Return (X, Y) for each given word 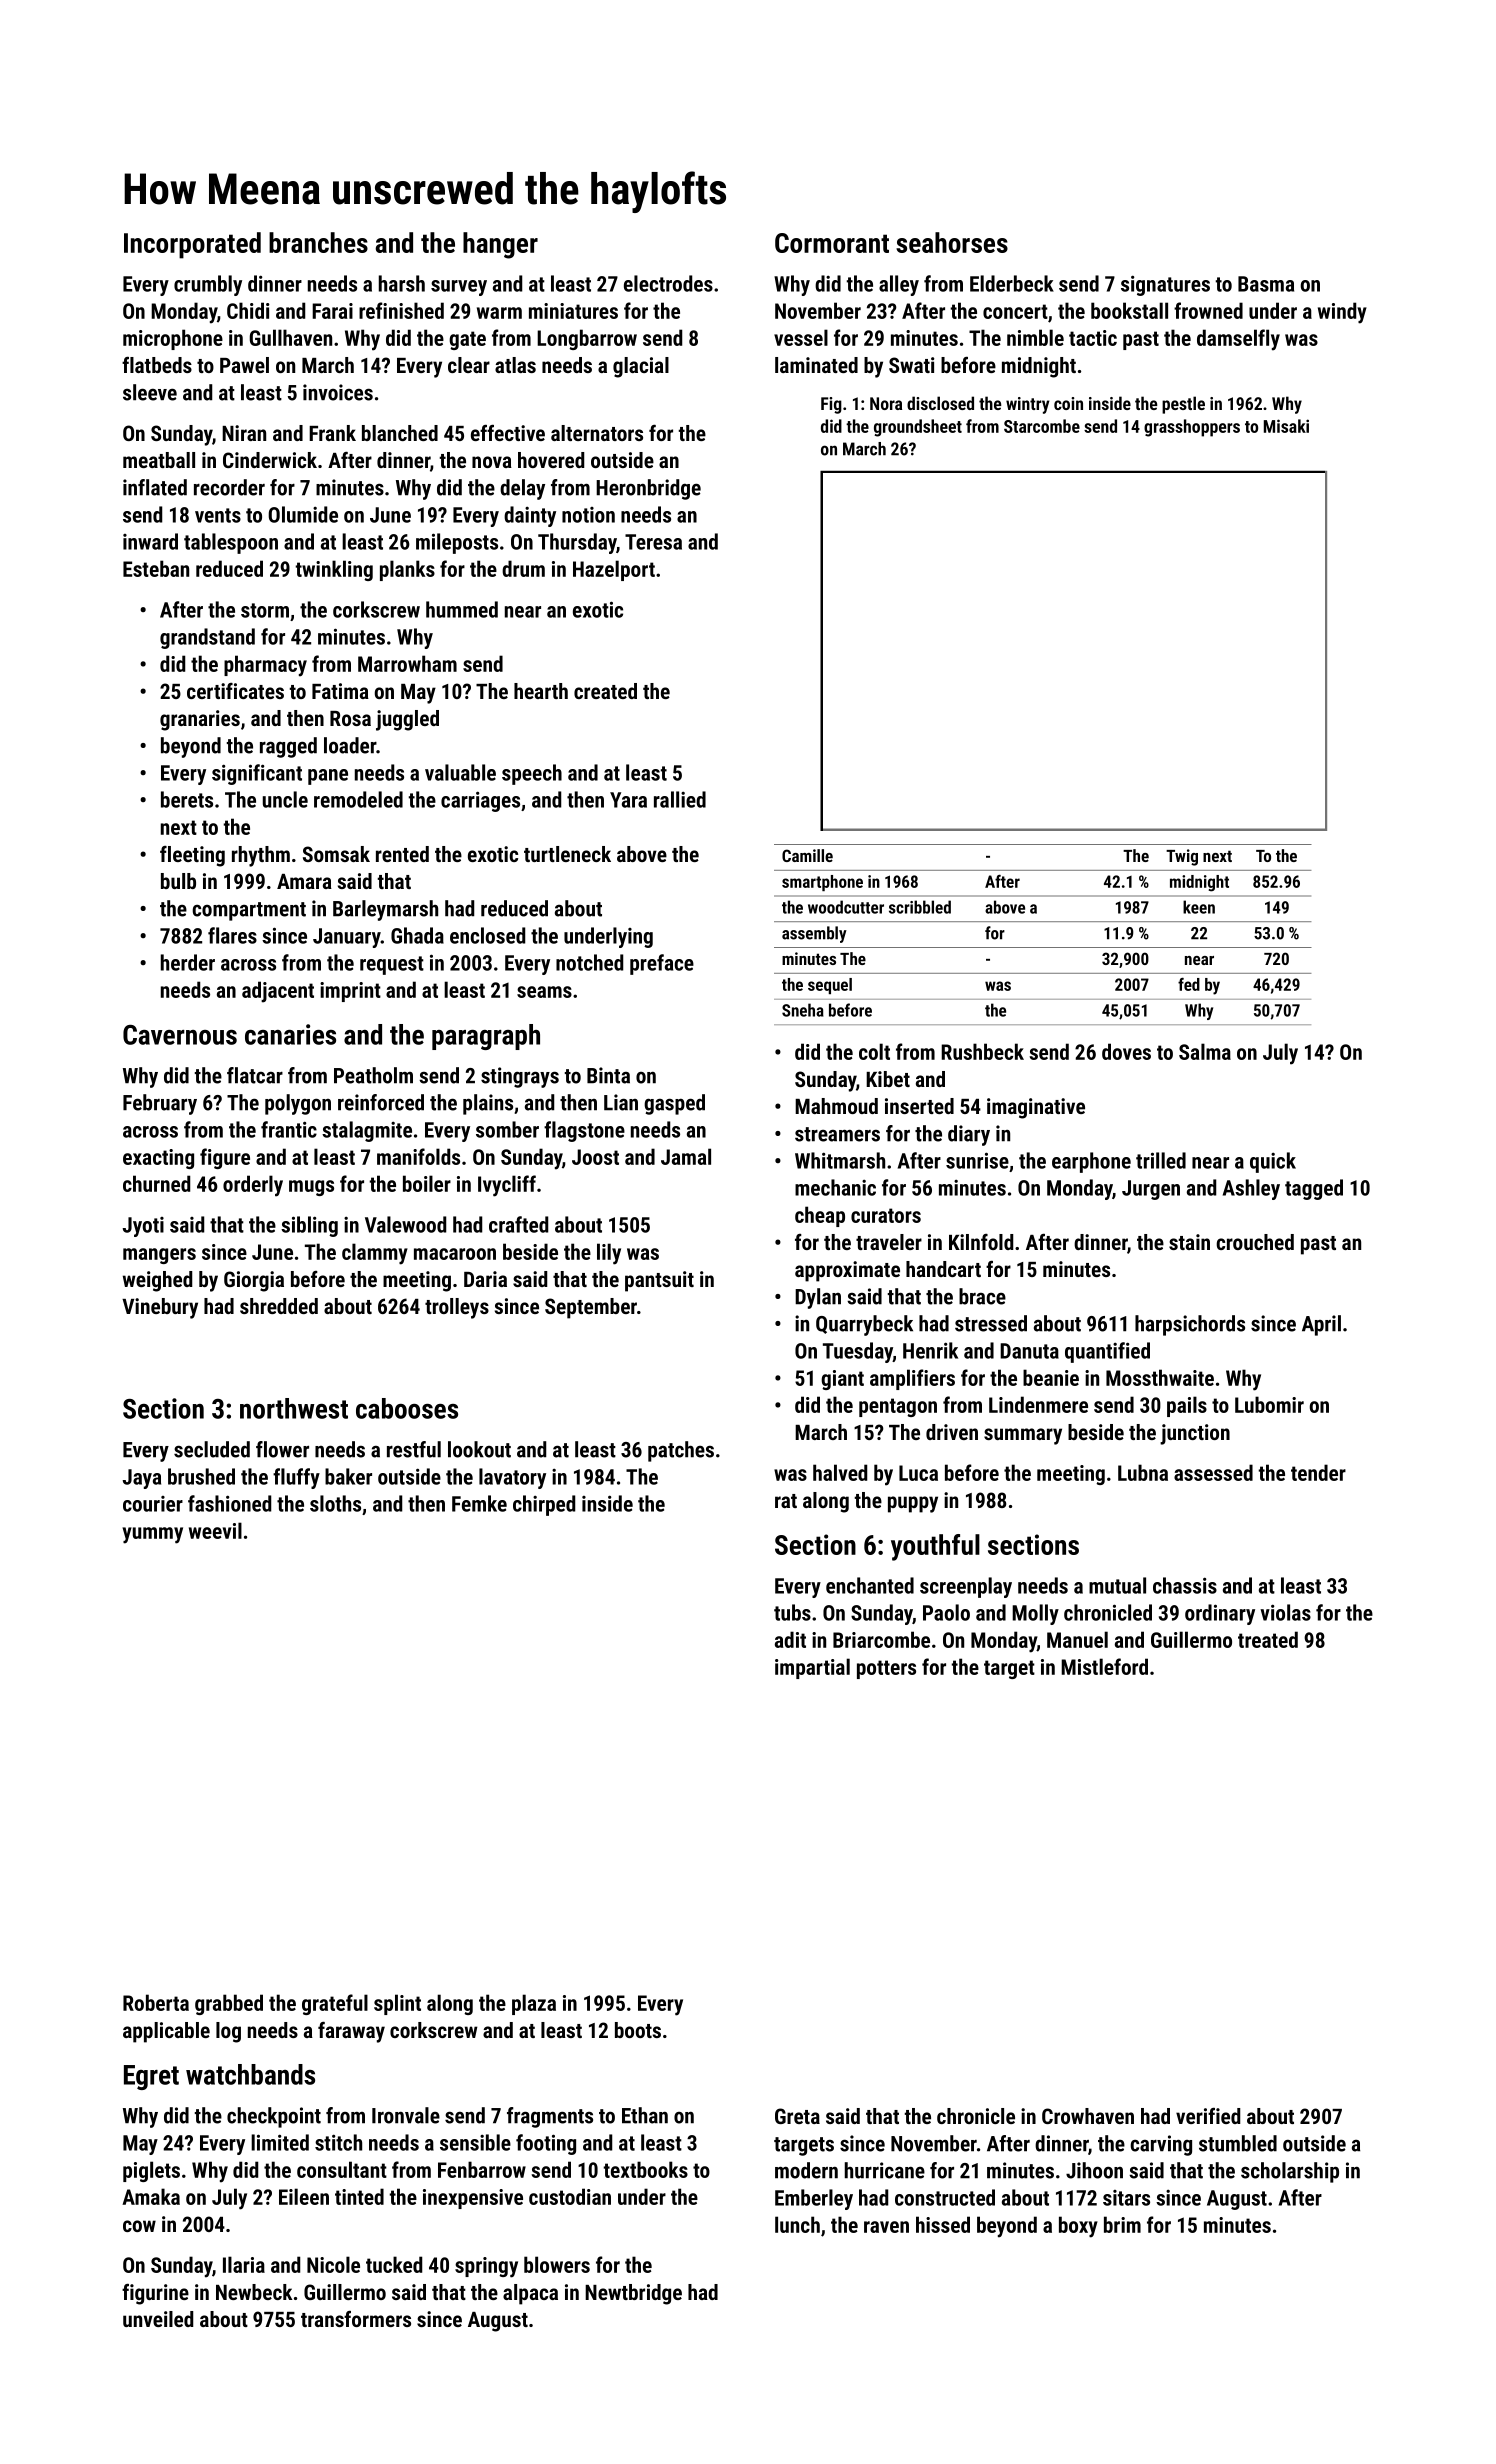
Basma (1266, 284)
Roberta (156, 2002)
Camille (807, 855)
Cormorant (832, 243)
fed (1189, 984)
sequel (830, 986)
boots (638, 2030)
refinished (401, 310)
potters (886, 1669)
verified (1208, 2116)
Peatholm (373, 1075)
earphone (1091, 1162)
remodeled (358, 799)
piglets (151, 2171)
